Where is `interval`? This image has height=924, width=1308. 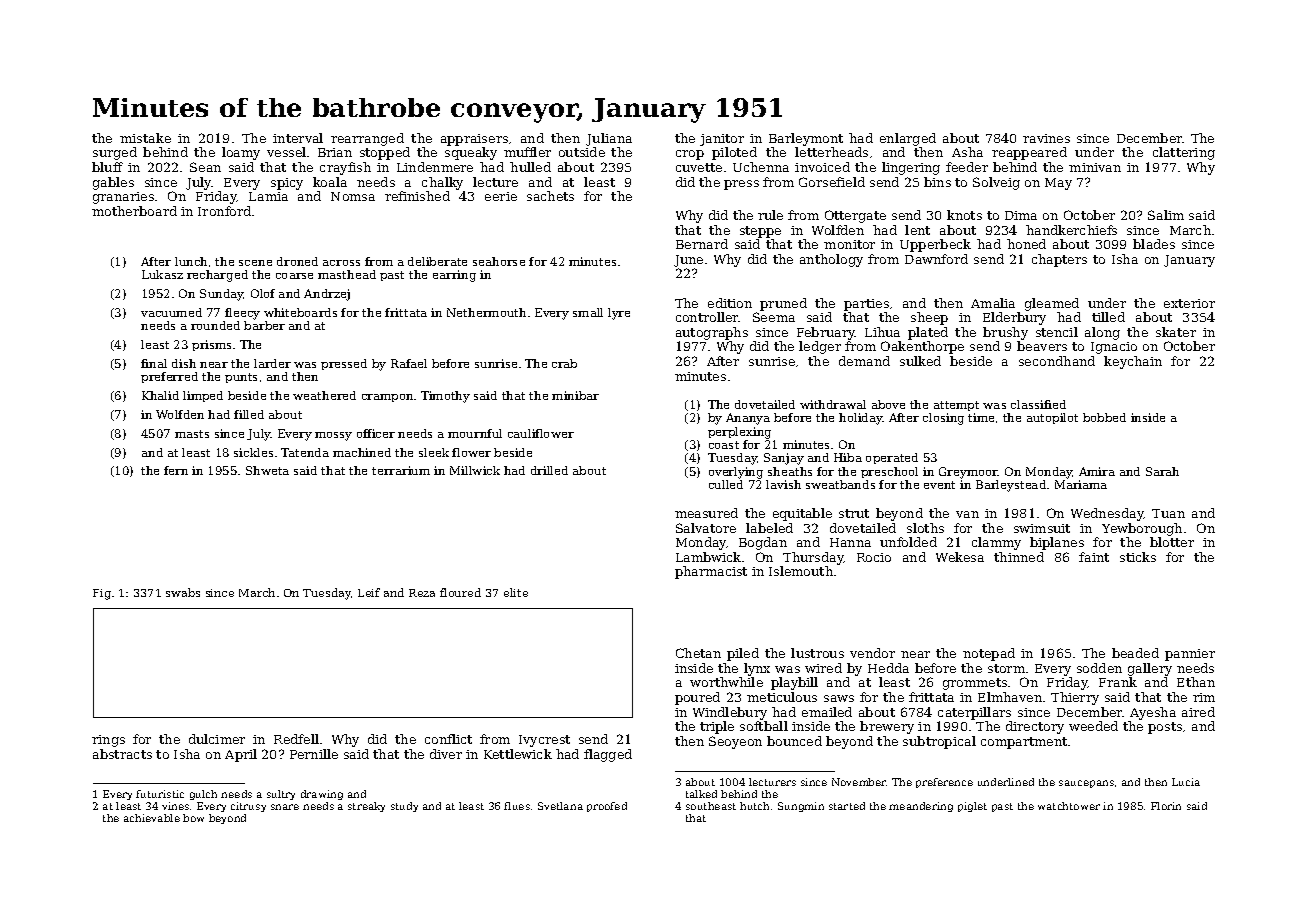 interval is located at coordinates (298, 138).
